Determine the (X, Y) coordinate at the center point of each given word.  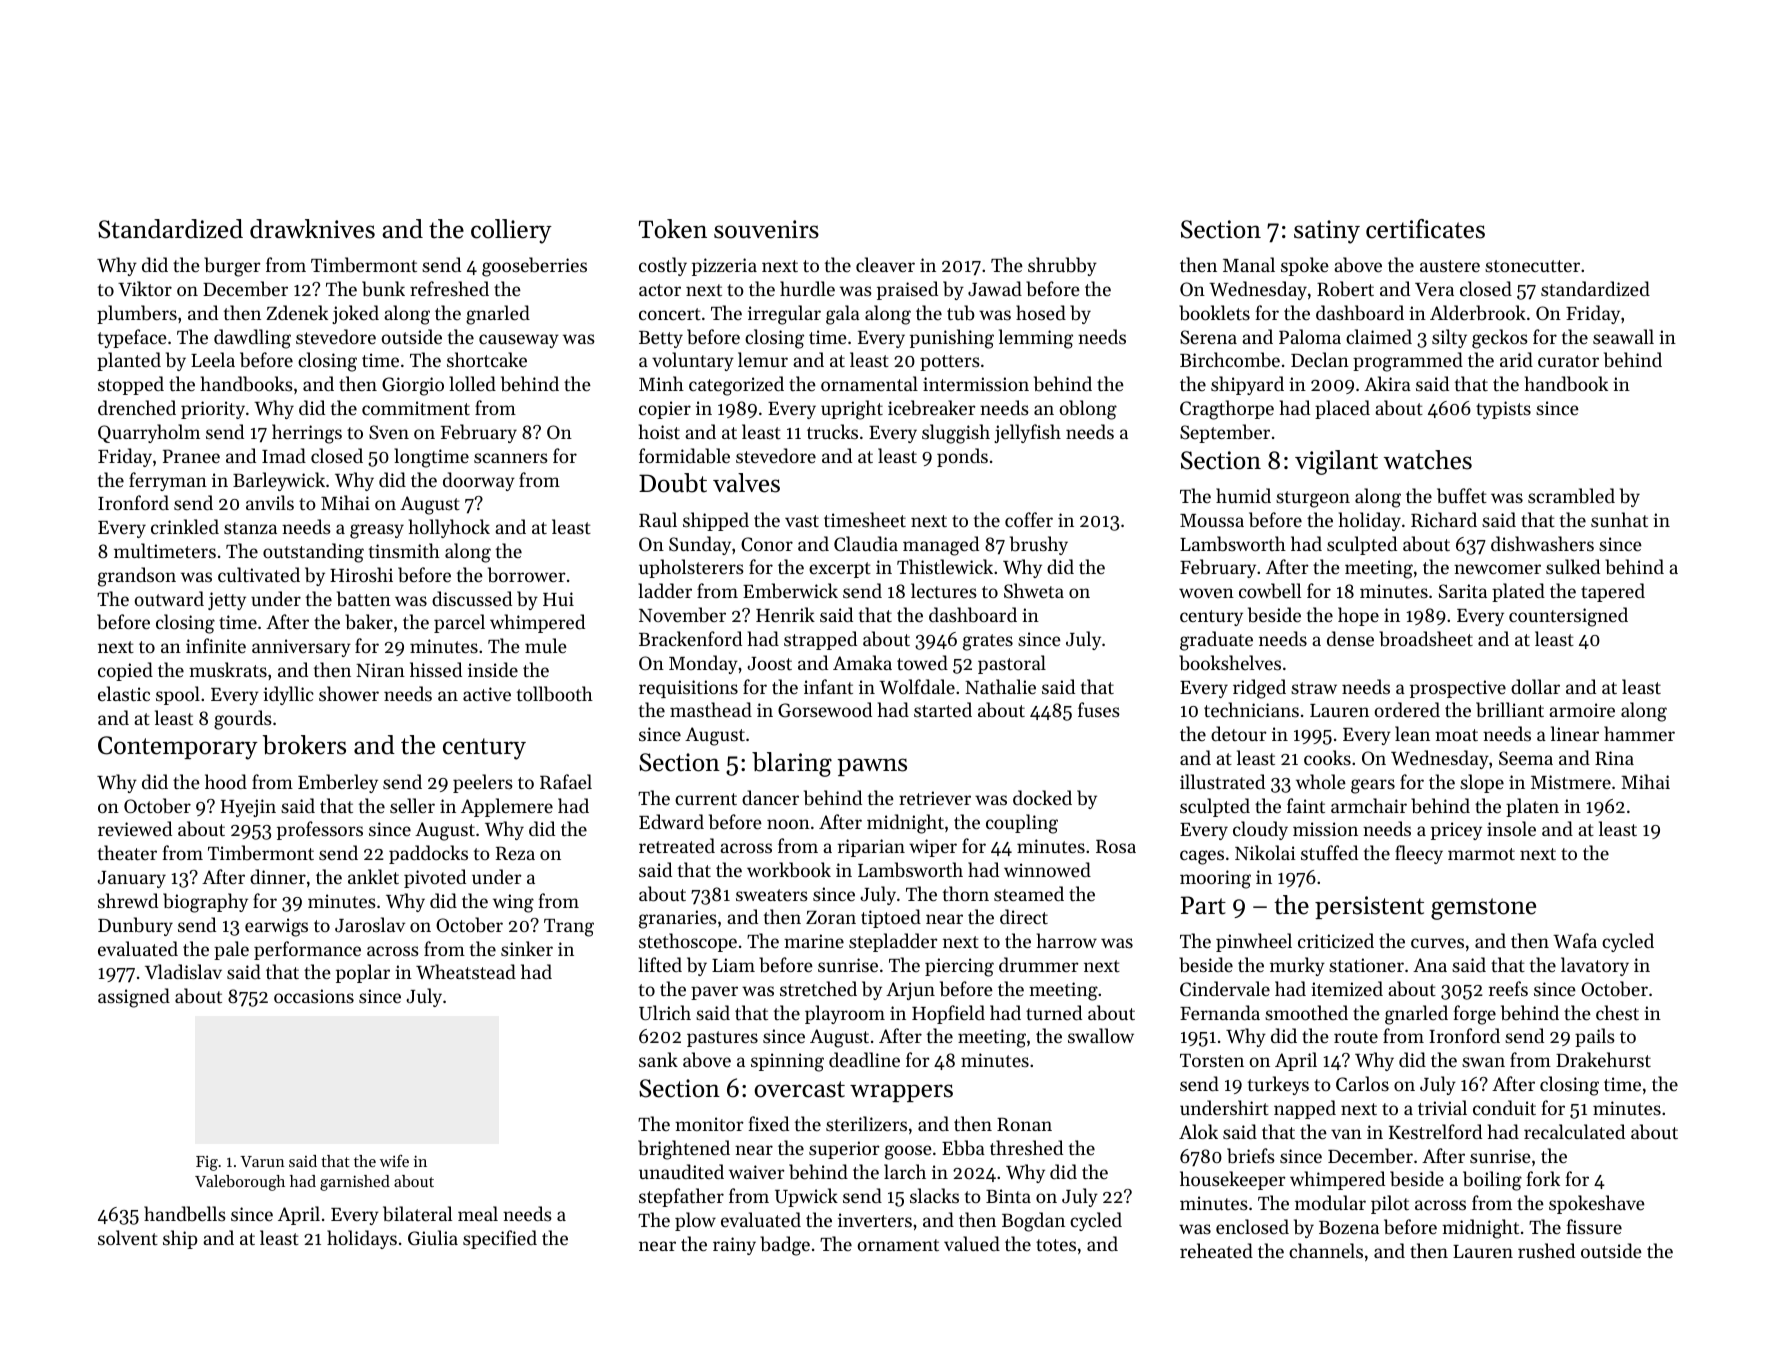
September (1225, 433)
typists (1503, 410)
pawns (872, 767)
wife (394, 1161)
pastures (722, 1039)
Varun (262, 1161)
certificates (1425, 229)
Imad (284, 455)
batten (364, 599)
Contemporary (178, 748)
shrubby (1062, 266)
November (682, 615)
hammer (1639, 733)
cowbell (1270, 591)
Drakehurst (1603, 1059)
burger (232, 267)
